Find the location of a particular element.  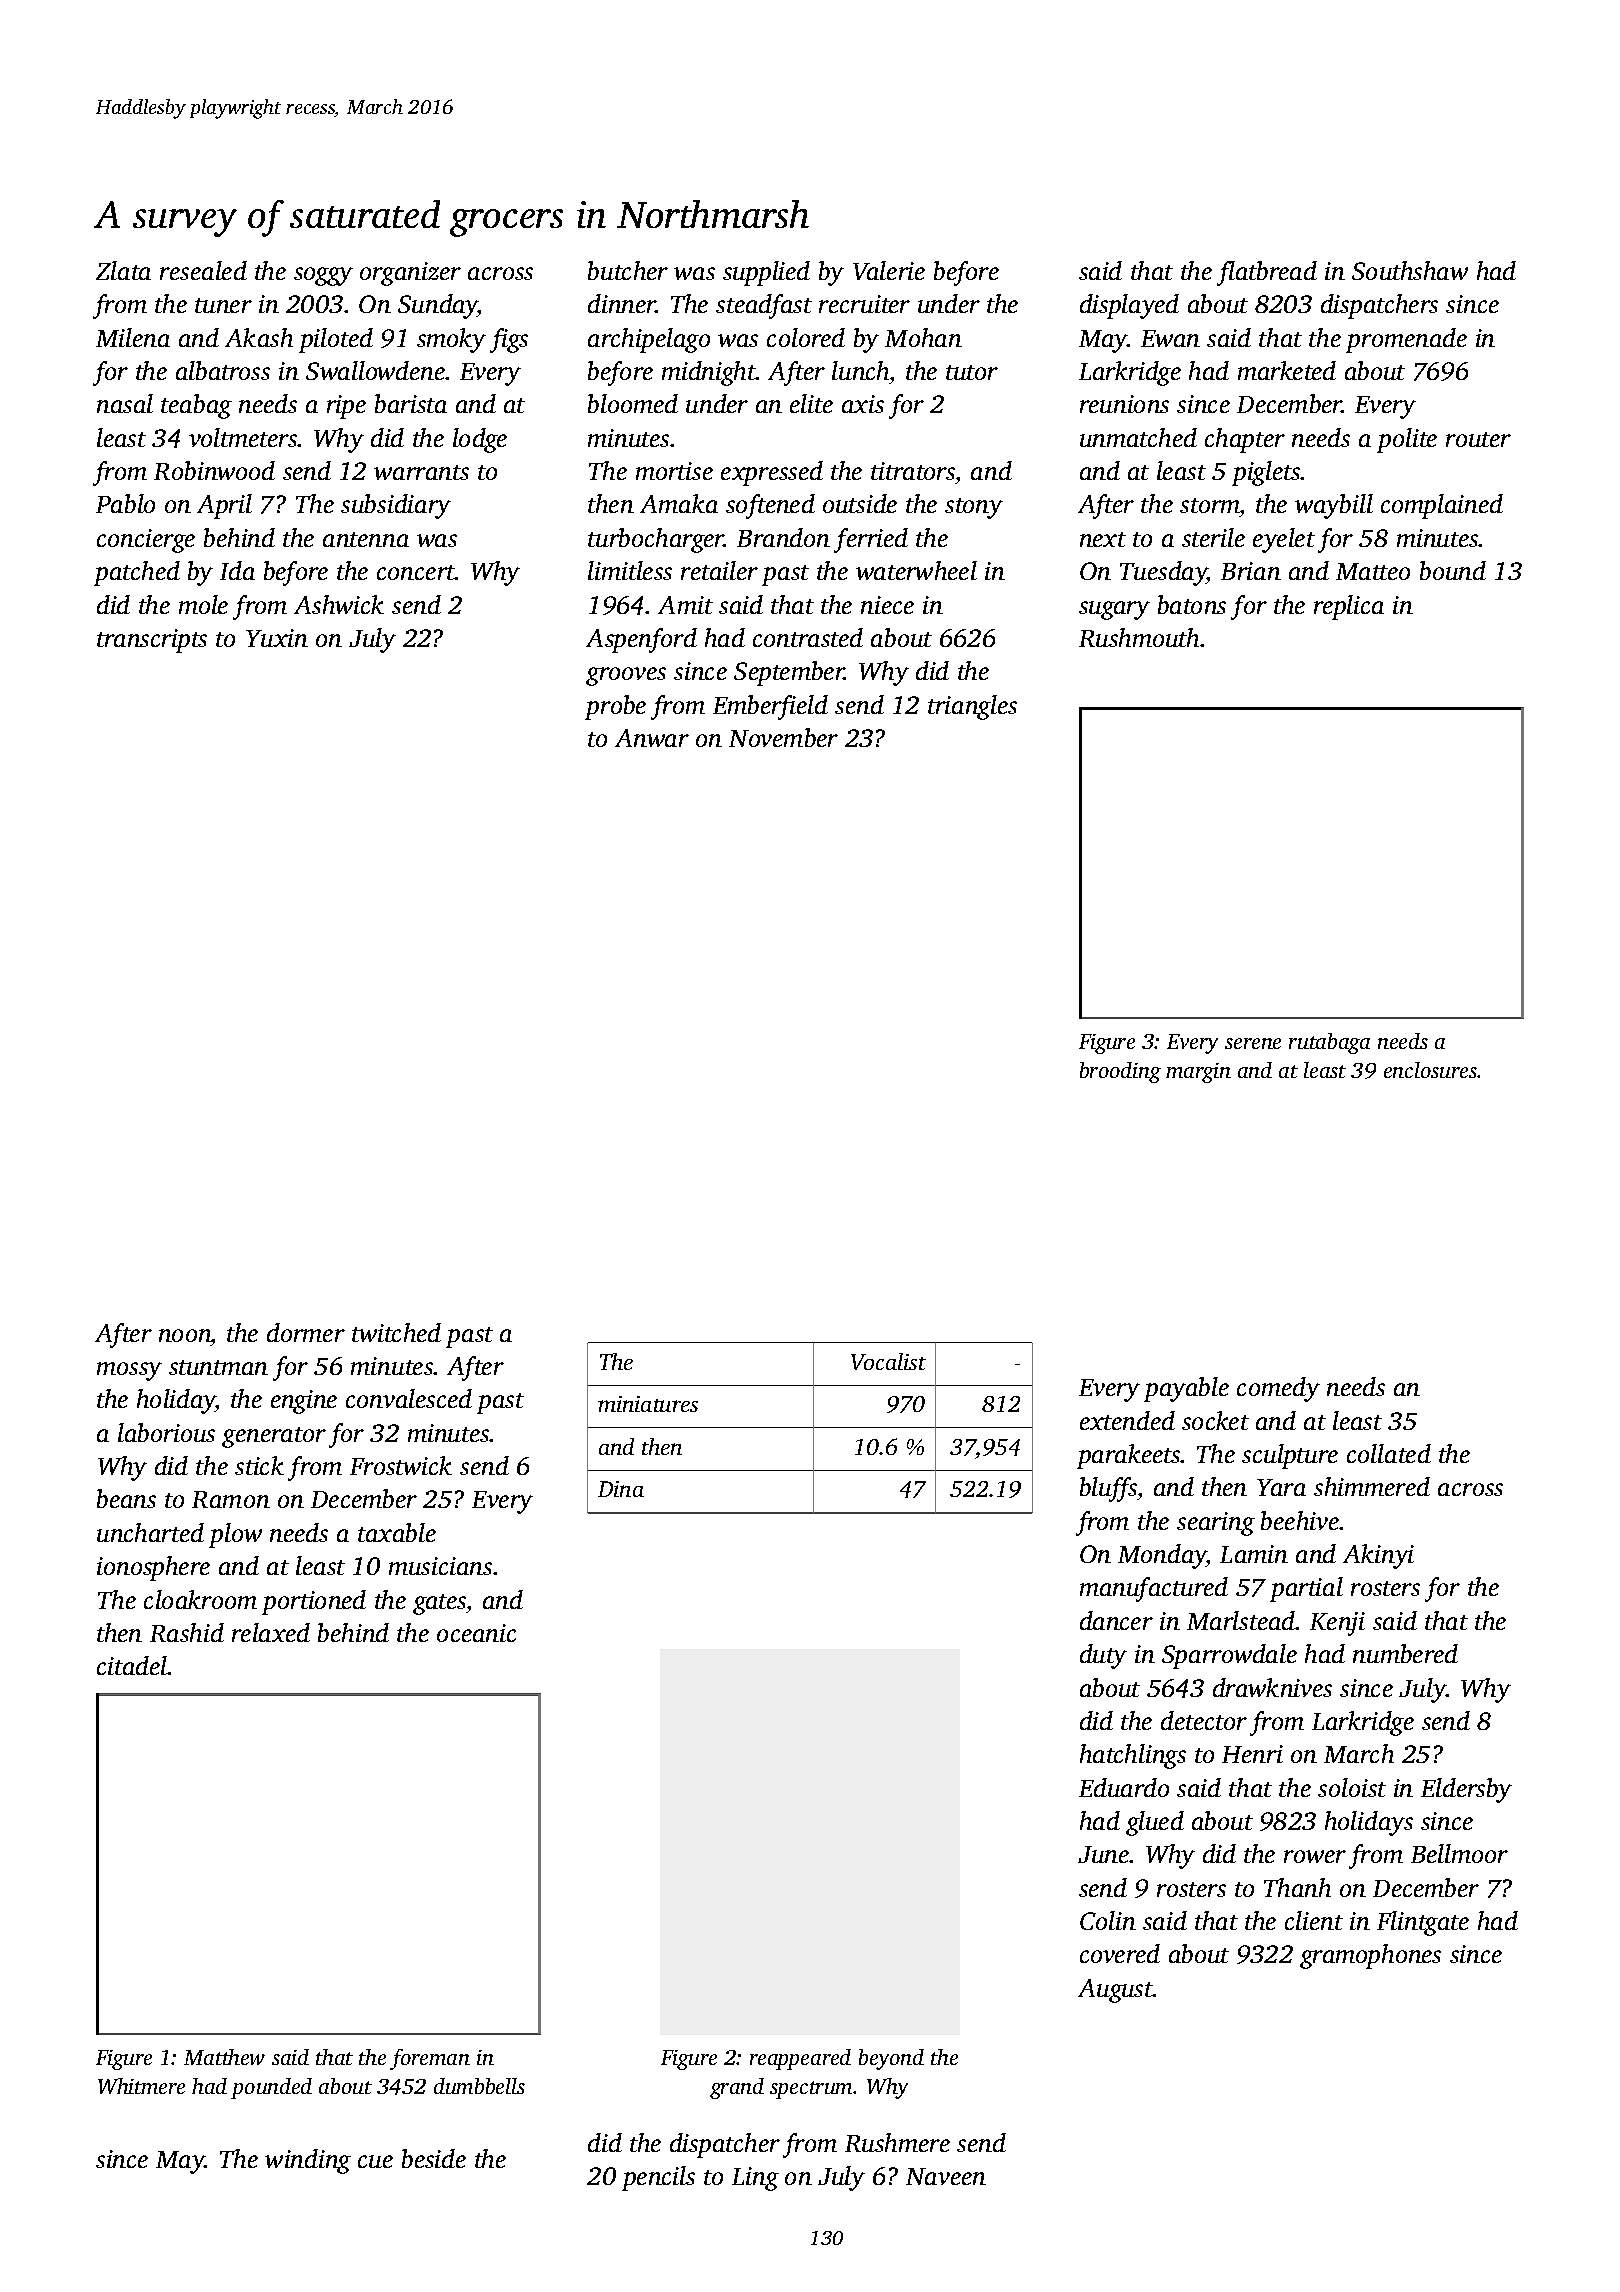

mossy is located at coordinates (129, 1371).
